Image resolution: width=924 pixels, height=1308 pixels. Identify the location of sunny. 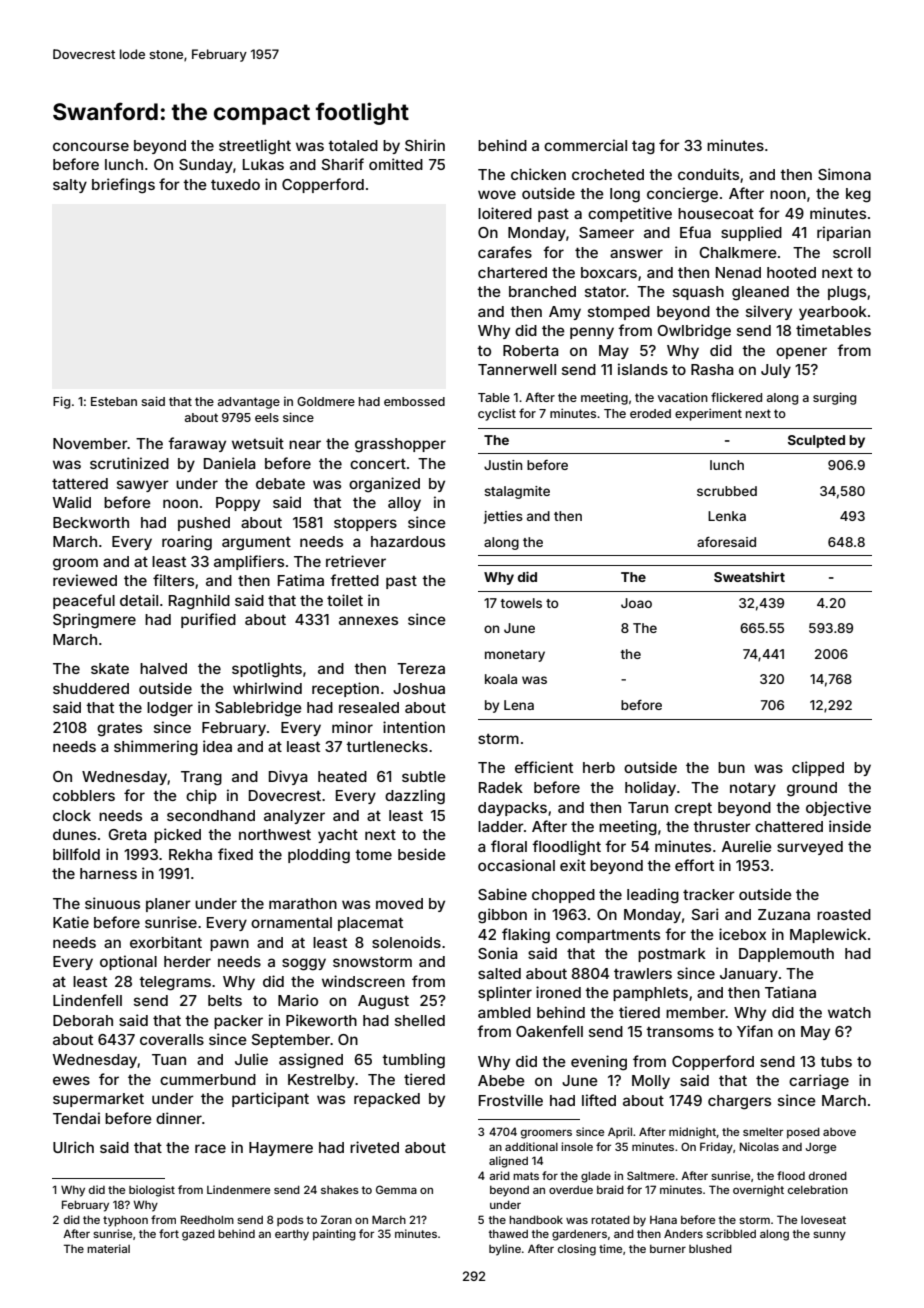
(829, 1236).
